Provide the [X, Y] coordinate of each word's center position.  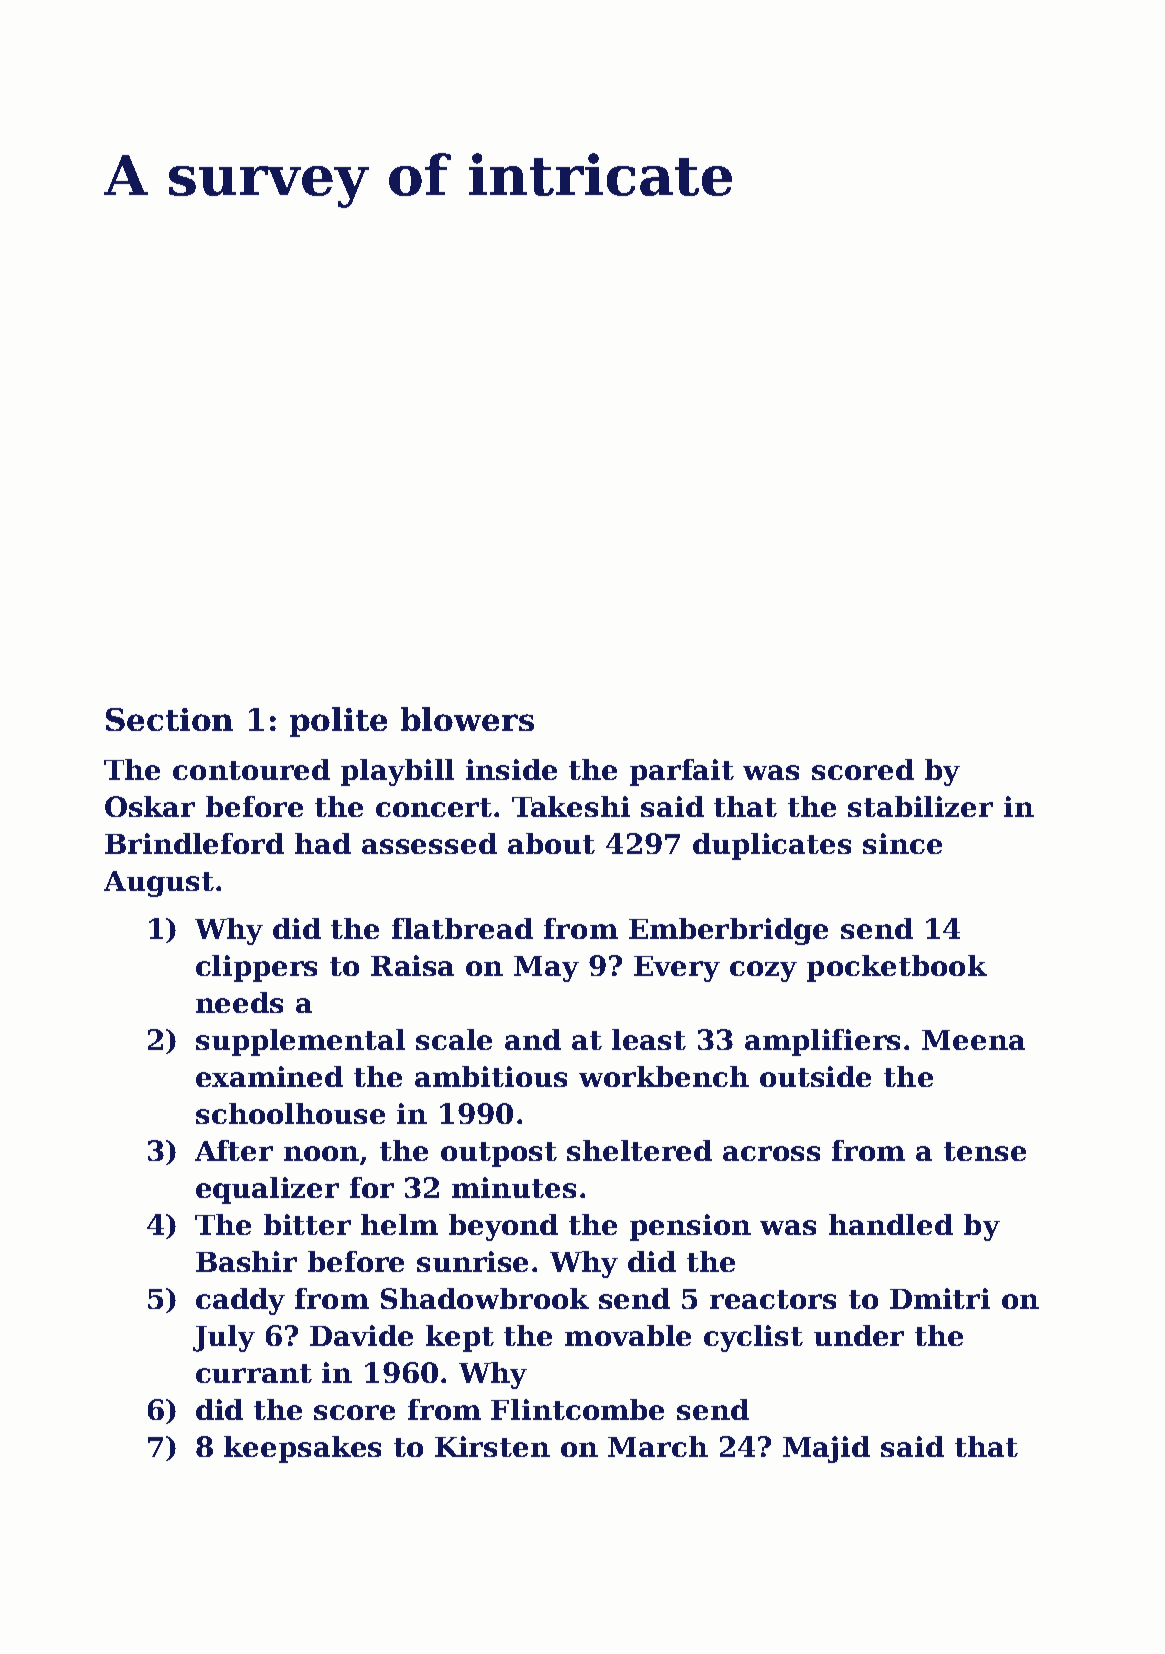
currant [254, 1373]
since [902, 843]
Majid [826, 1449]
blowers [467, 719]
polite [338, 722]
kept [460, 1338]
